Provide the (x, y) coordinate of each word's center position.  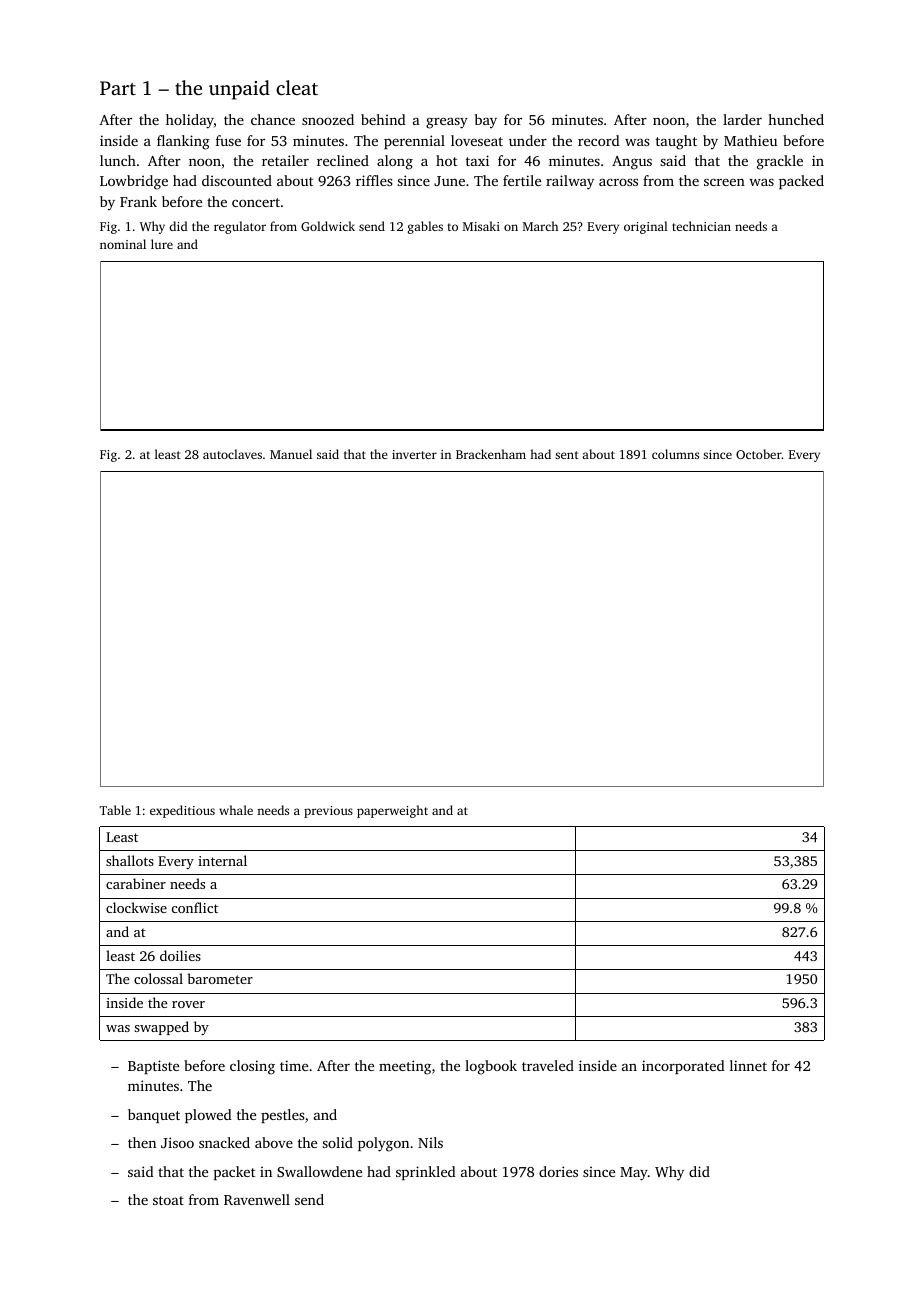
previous (328, 812)
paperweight (392, 811)
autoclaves (232, 454)
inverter (414, 454)
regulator (240, 227)
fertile (522, 180)
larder (742, 119)
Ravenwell (257, 1199)
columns (675, 454)
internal (222, 860)
